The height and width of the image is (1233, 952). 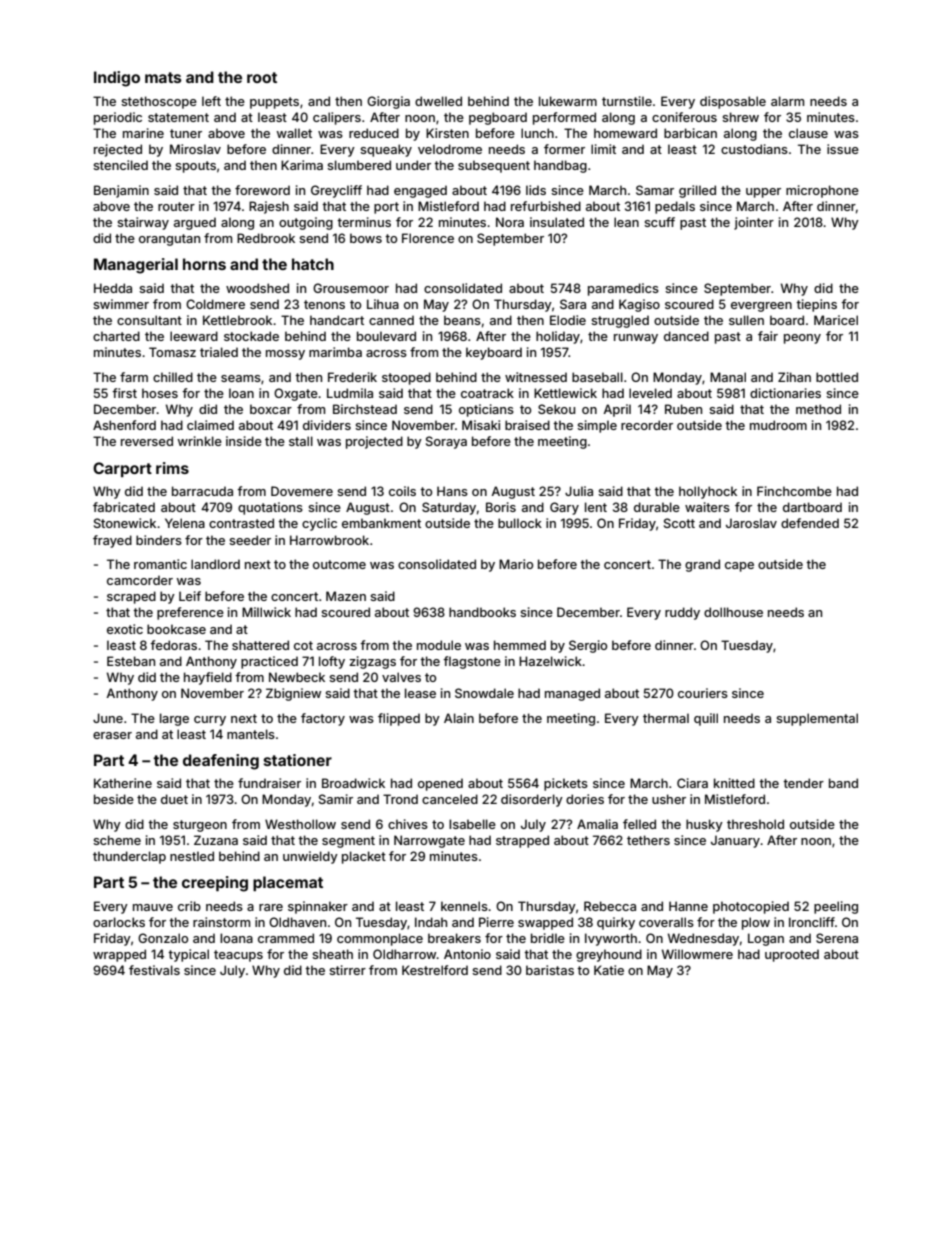 I want to click on Pierre, so click(x=496, y=922).
